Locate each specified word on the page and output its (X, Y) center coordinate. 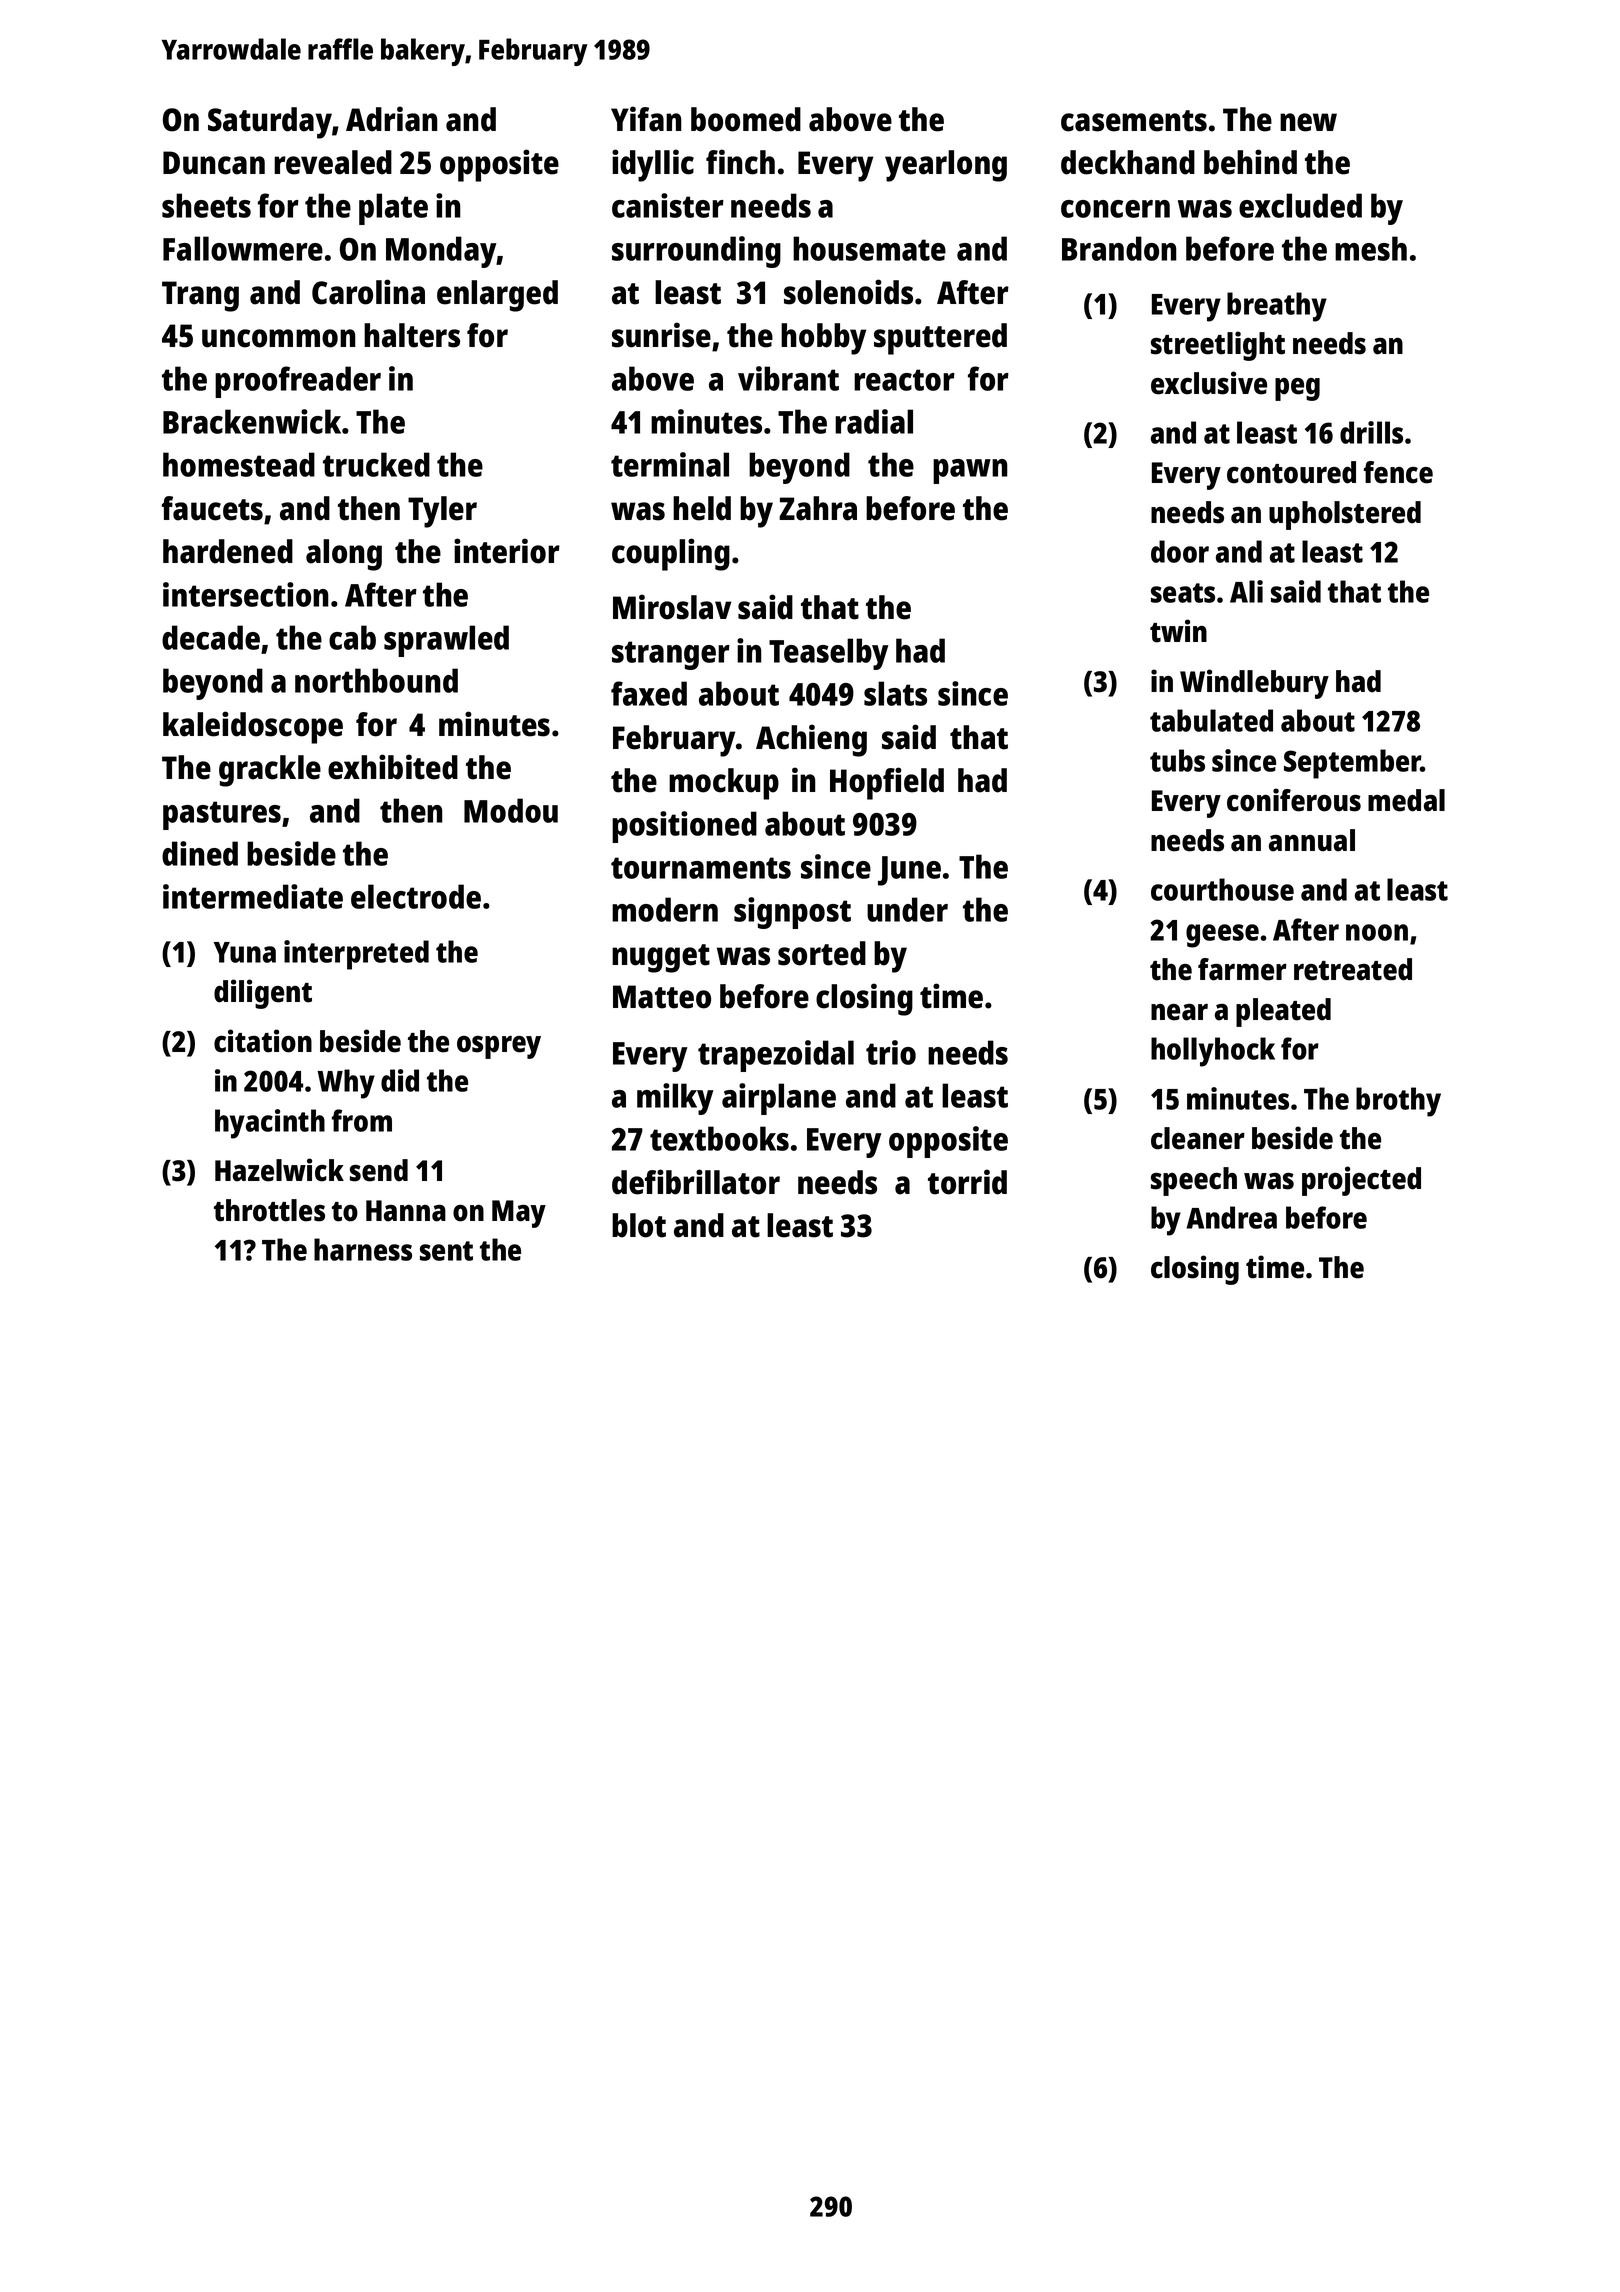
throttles (269, 1210)
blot (639, 1225)
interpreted (356, 955)
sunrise (661, 335)
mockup (724, 784)
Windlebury (1254, 684)
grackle (270, 771)
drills (1371, 432)
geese (1222, 936)
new (1308, 122)
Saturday (270, 123)
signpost (792, 913)
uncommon (278, 338)
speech (1194, 1181)
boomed (746, 119)
